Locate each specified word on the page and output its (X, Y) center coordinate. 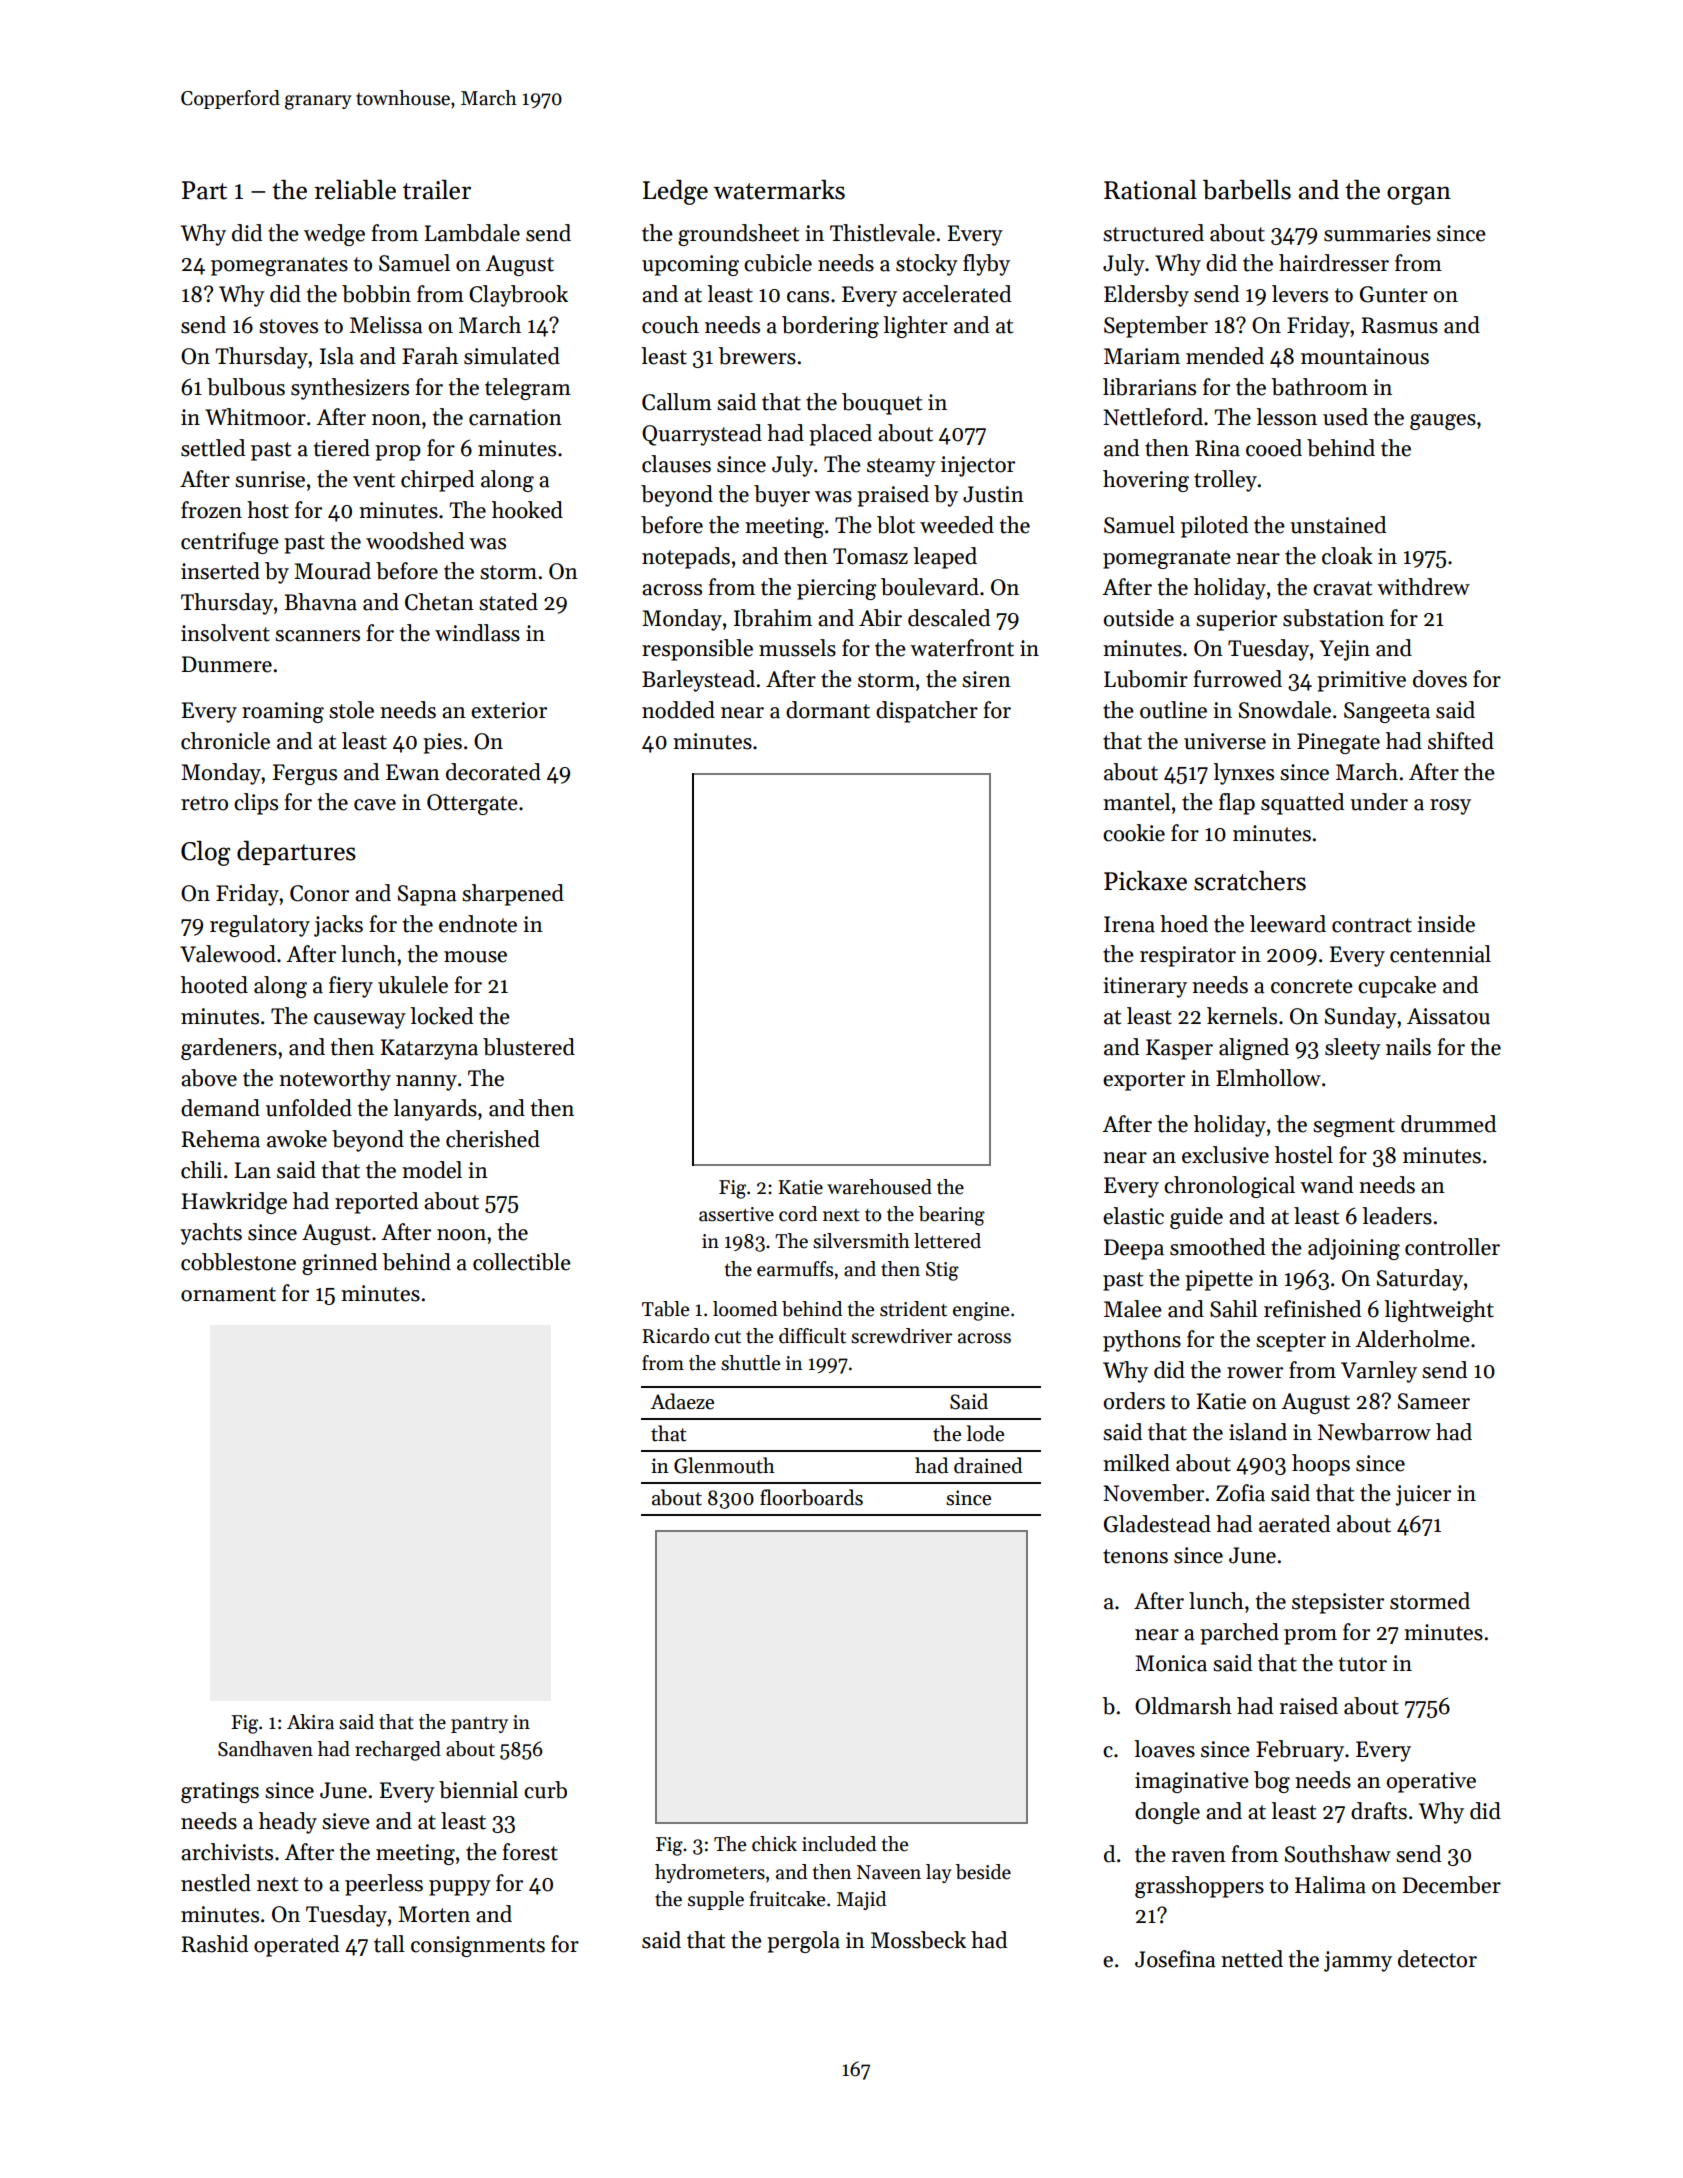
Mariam (1142, 356)
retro (204, 803)
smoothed (1217, 1247)
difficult (812, 1336)
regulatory (260, 926)
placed (840, 435)
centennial (1440, 954)
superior (1236, 620)
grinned (339, 1264)
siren (986, 679)
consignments (478, 1946)
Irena (1129, 924)
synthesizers (350, 389)
